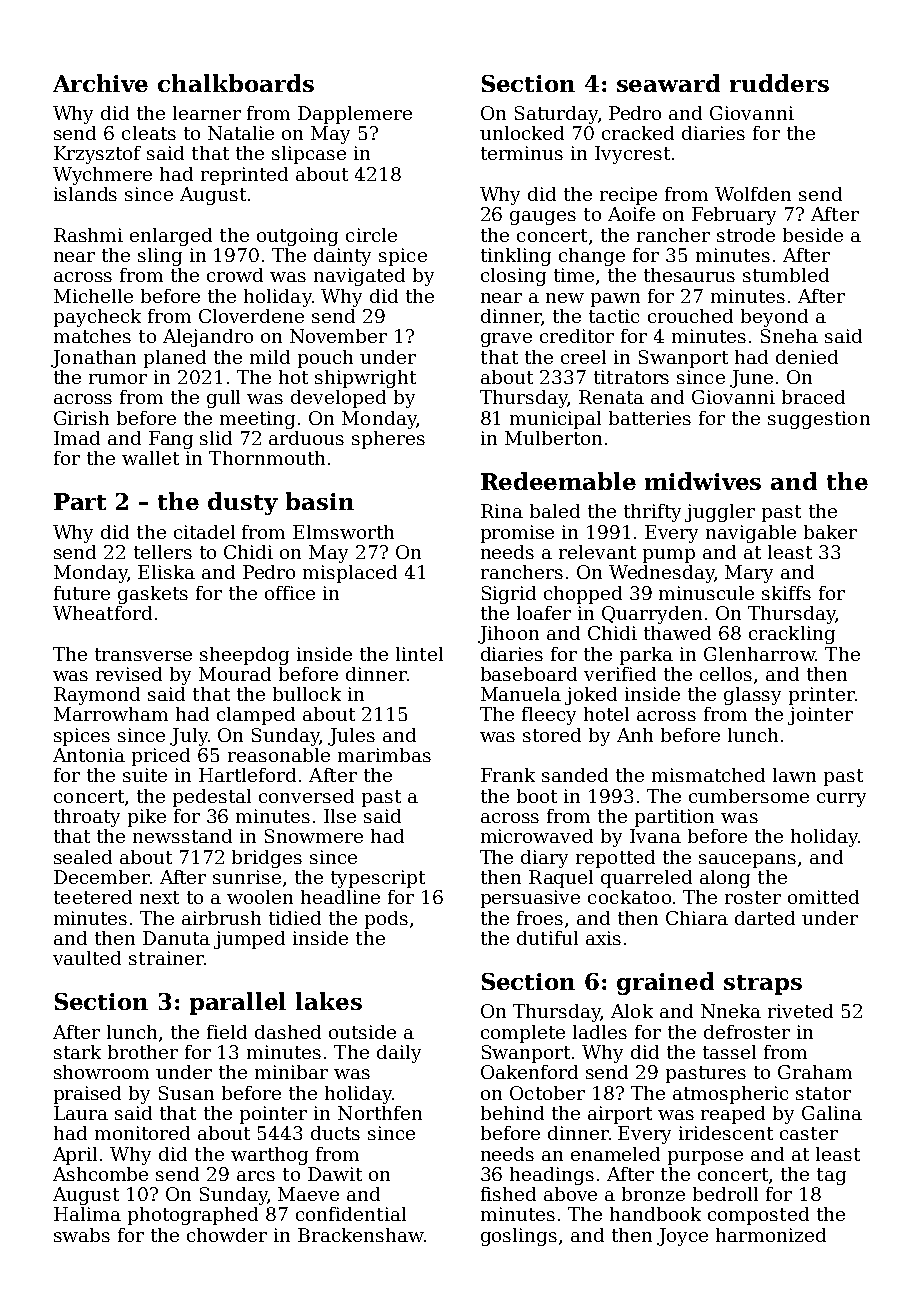  I want to click on baseboard, so click(529, 674).
